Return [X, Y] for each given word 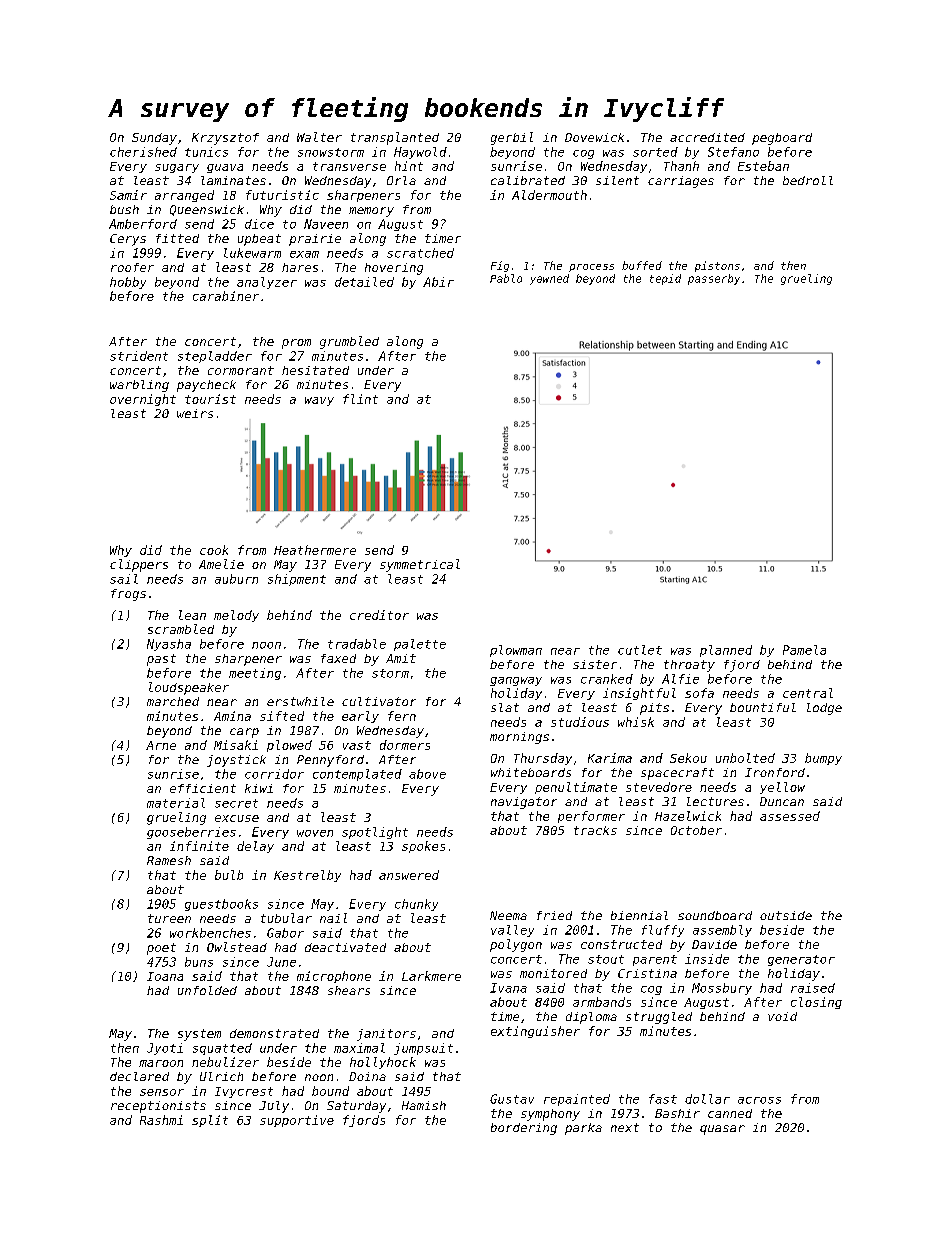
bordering [524, 1129]
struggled [659, 1018]
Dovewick [594, 137]
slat [505, 707]
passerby [714, 279]
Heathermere [315, 550]
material [176, 803]
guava [225, 168]
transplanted [395, 138]
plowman [516, 651]
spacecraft [677, 774]
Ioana [165, 976]
